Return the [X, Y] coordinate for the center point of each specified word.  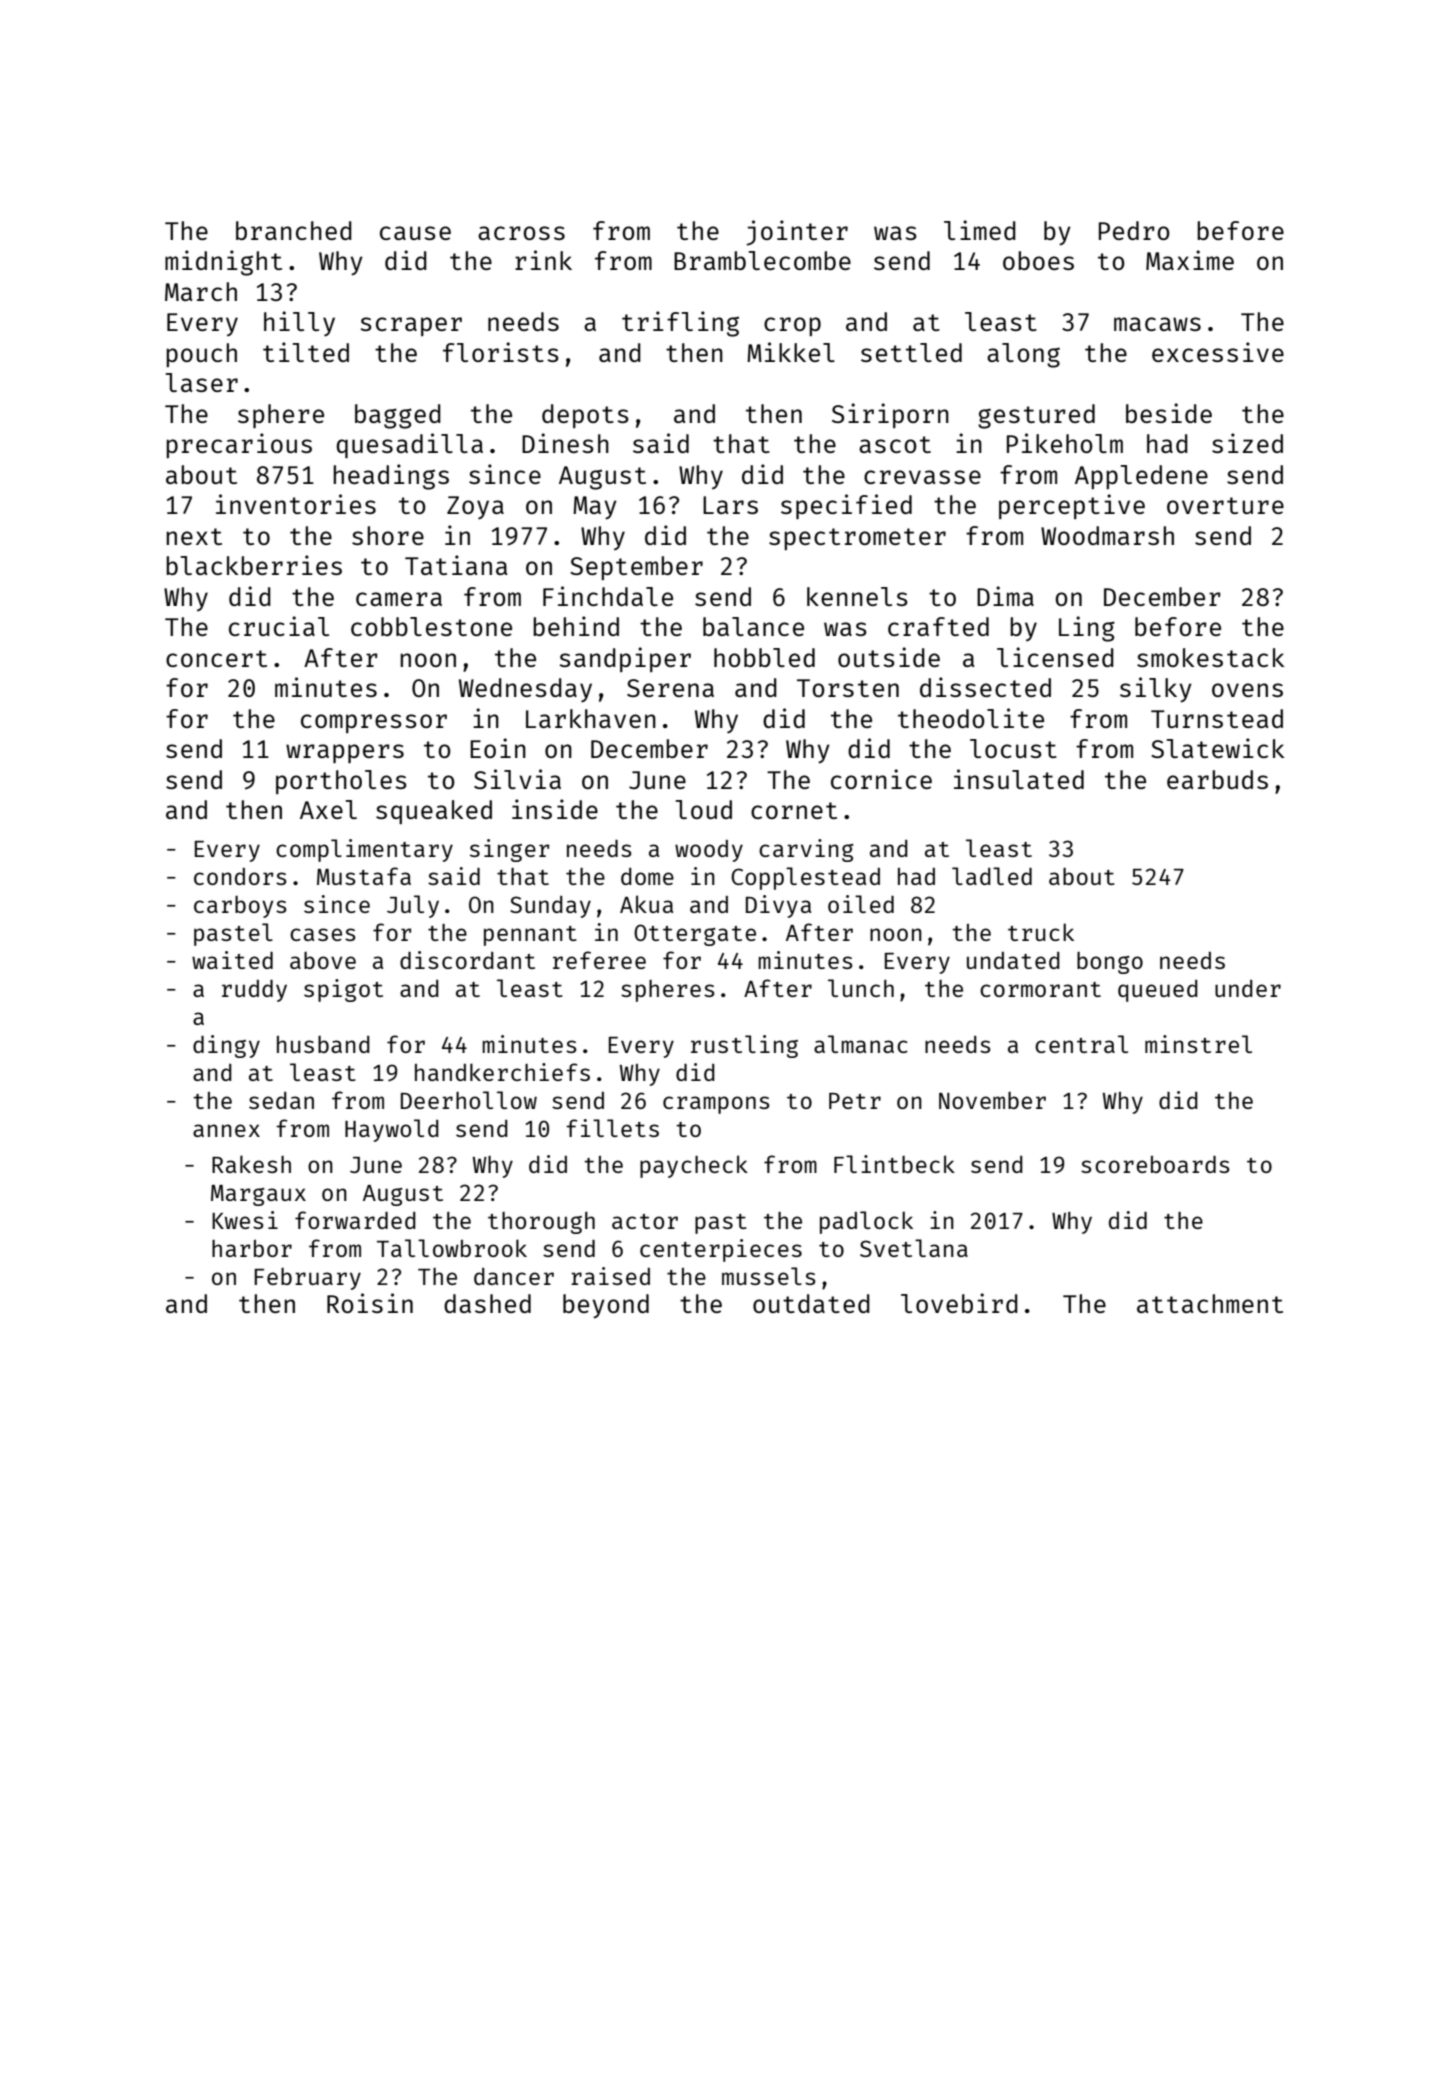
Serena [670, 688]
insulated [1019, 779]
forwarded [355, 1220]
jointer [797, 233]
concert [216, 658]
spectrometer [857, 539]
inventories [296, 504]
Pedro [1134, 230]
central [1081, 1044]
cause [415, 233]
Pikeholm [1065, 443]
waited [232, 960]
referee [599, 960]
